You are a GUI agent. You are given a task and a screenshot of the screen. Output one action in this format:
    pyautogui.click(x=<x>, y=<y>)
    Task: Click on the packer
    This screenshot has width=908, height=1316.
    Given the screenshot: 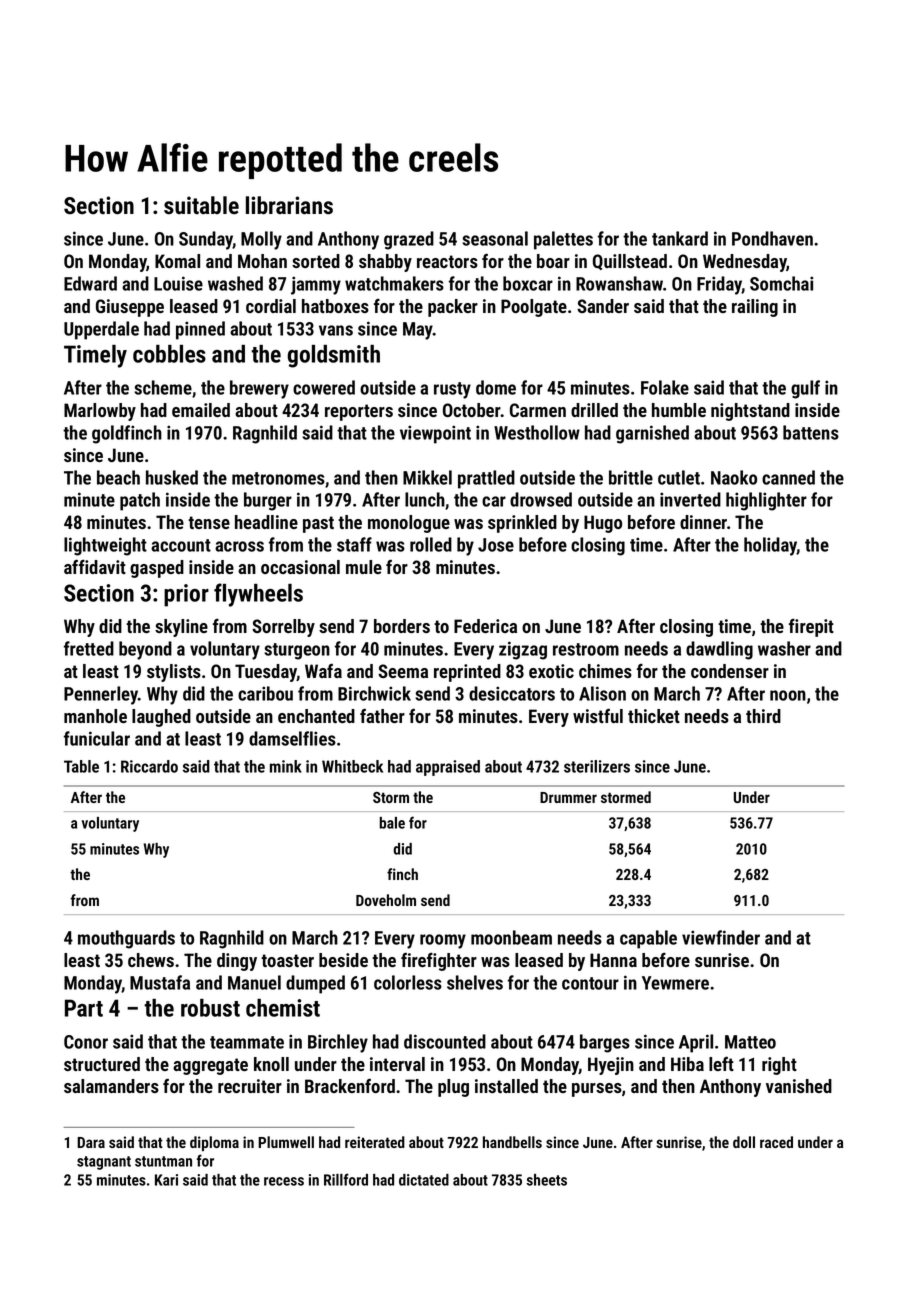 What is the action you would take?
    pyautogui.click(x=453, y=308)
